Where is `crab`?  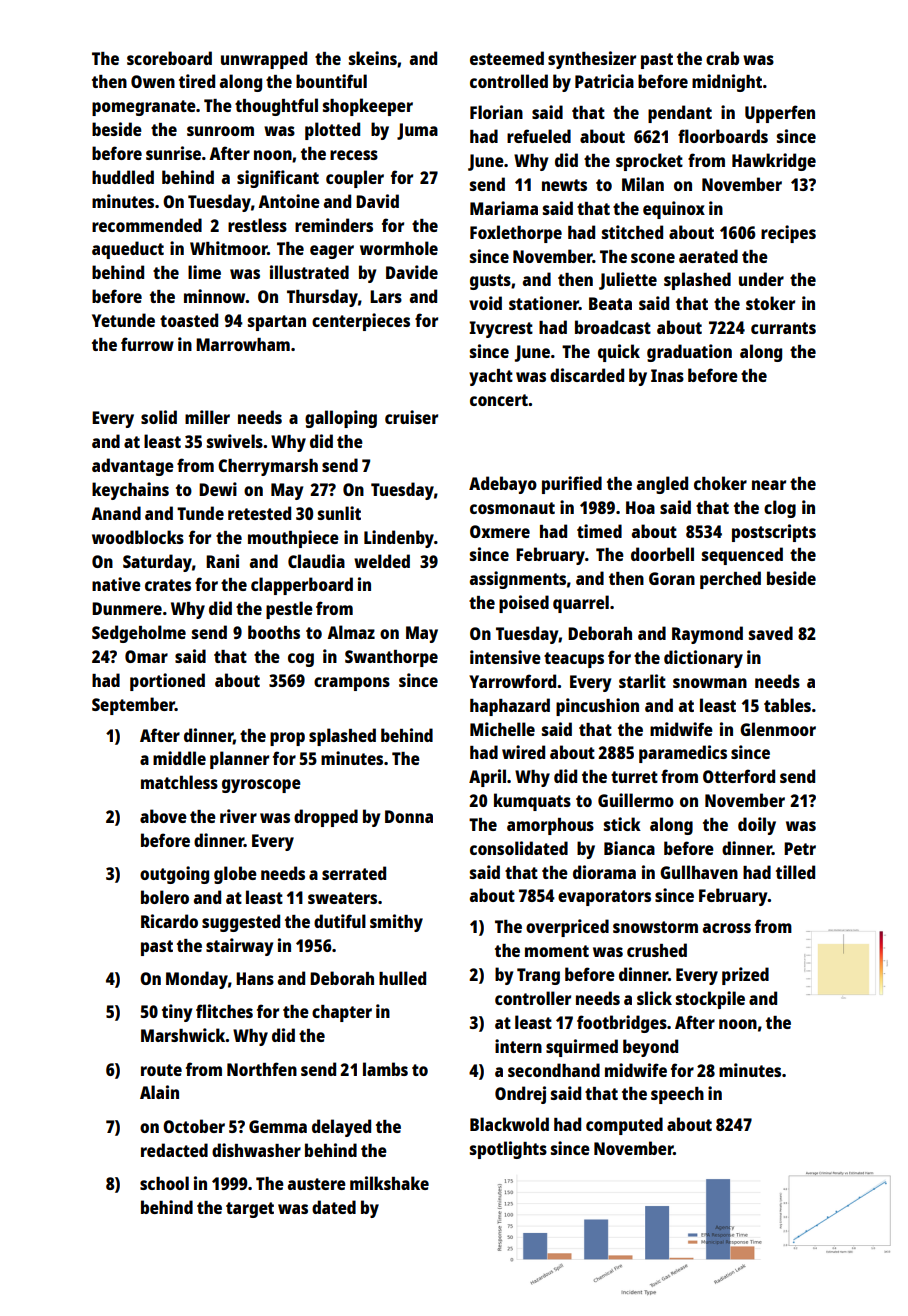 crab is located at coordinates (722, 58).
